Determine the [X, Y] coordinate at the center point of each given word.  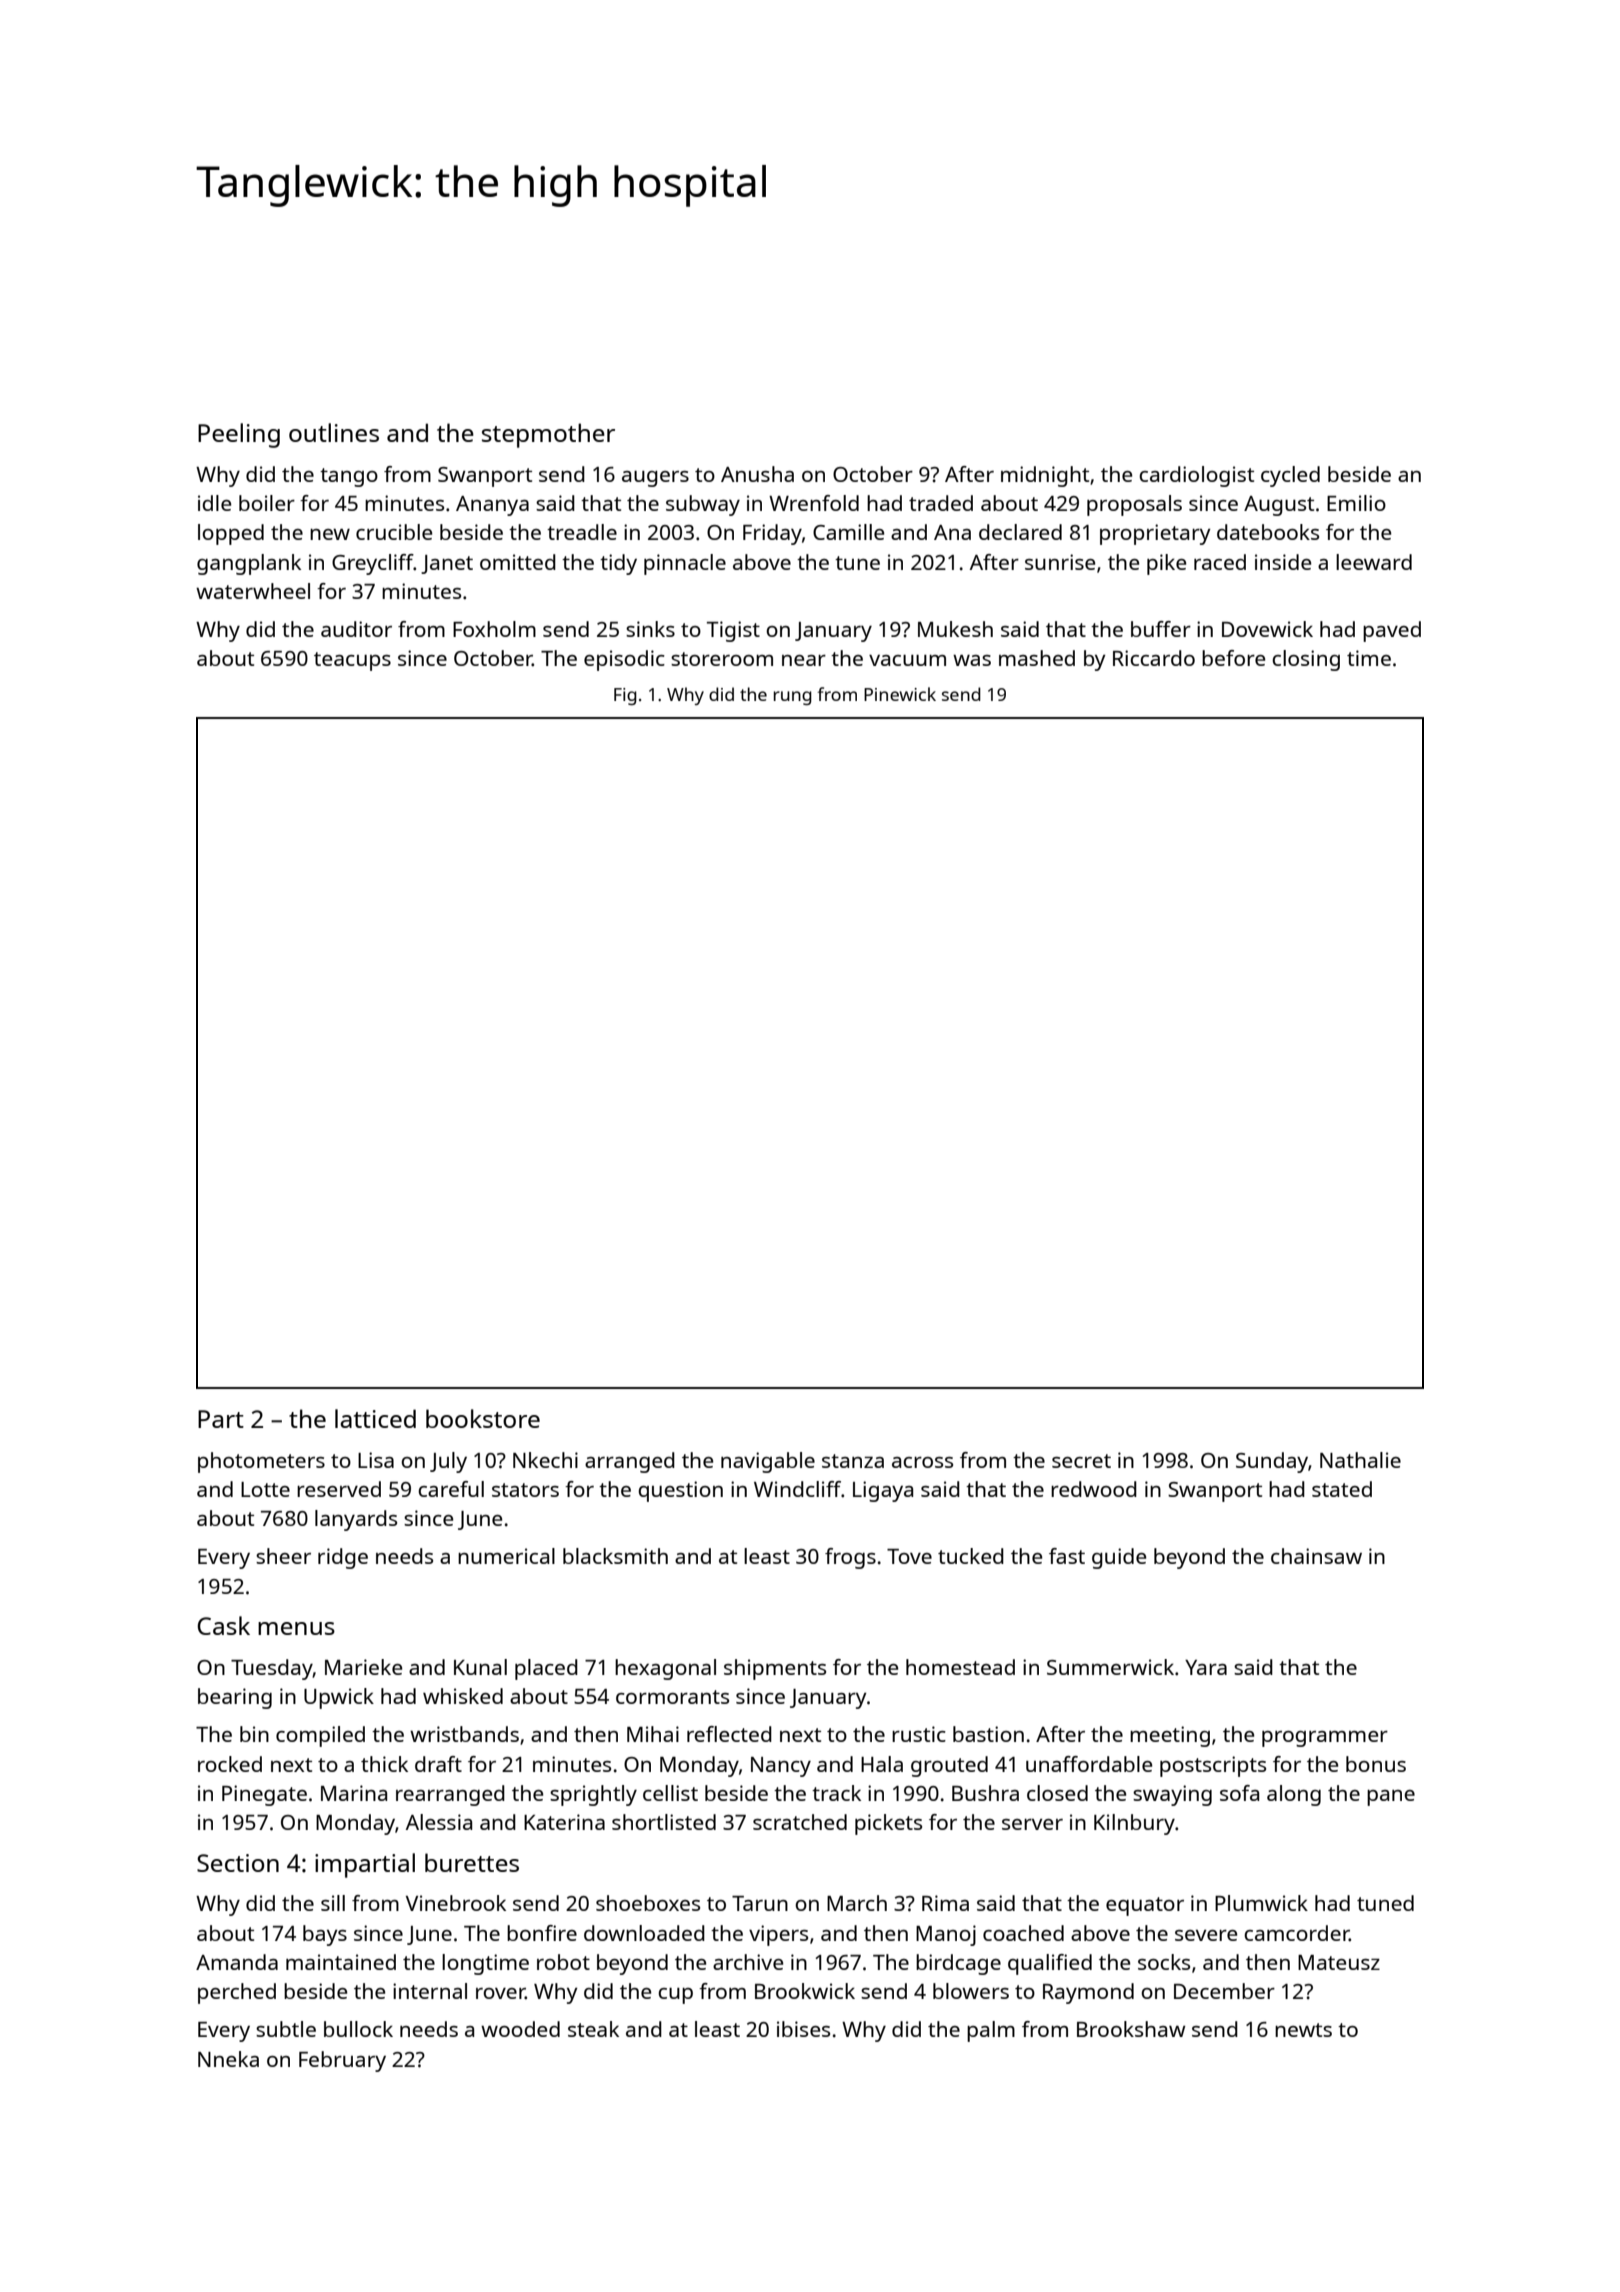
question [680, 1491]
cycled [1290, 476]
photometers [261, 1462]
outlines [334, 432]
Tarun [760, 1903]
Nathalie [1360, 1460]
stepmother [548, 435]
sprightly [593, 1795]
